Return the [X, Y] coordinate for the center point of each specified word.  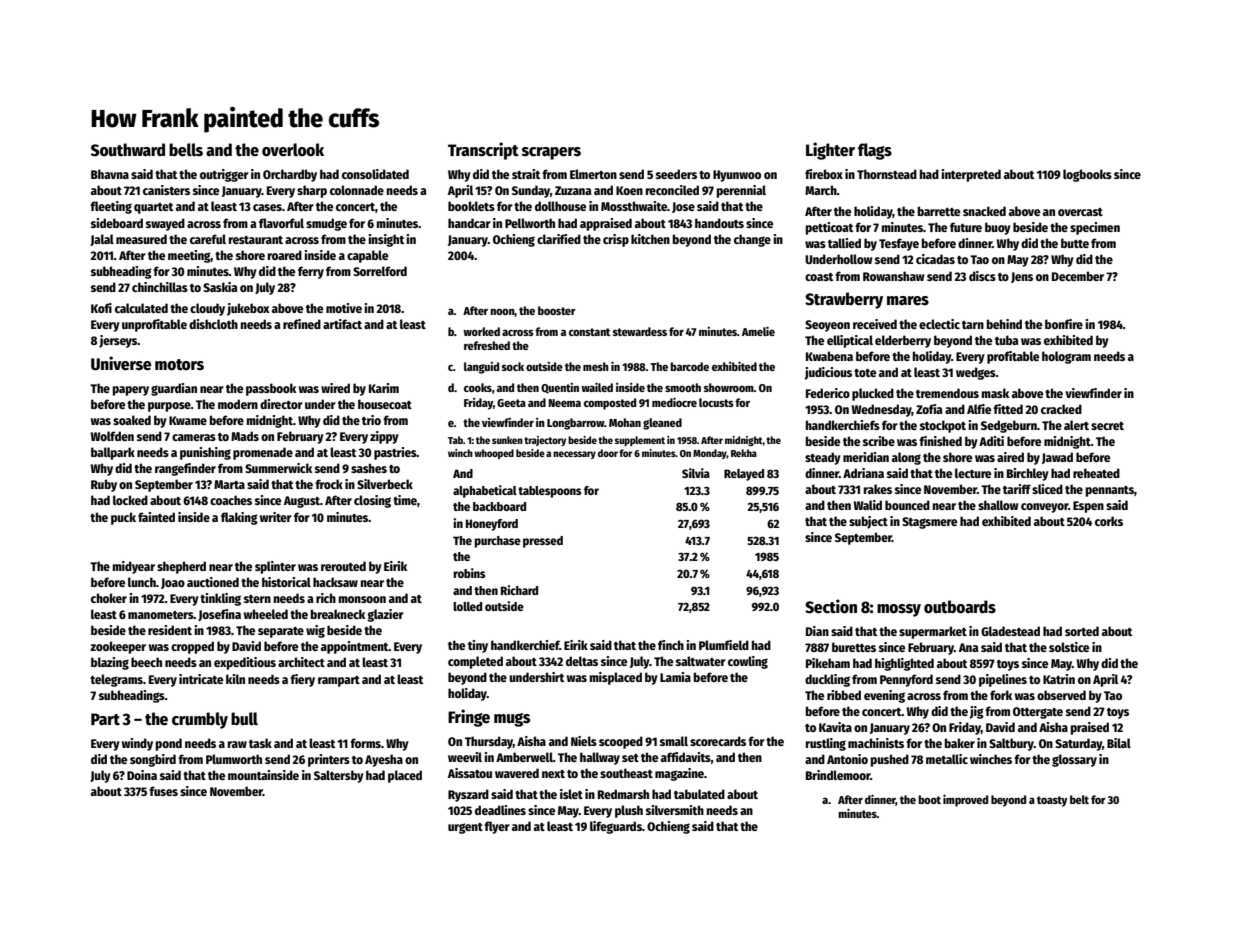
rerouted [343, 566]
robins [469, 573]
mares [908, 301]
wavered [517, 773]
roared [285, 255]
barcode [689, 366]
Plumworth [234, 759]
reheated [1096, 473]
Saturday [1078, 744]
